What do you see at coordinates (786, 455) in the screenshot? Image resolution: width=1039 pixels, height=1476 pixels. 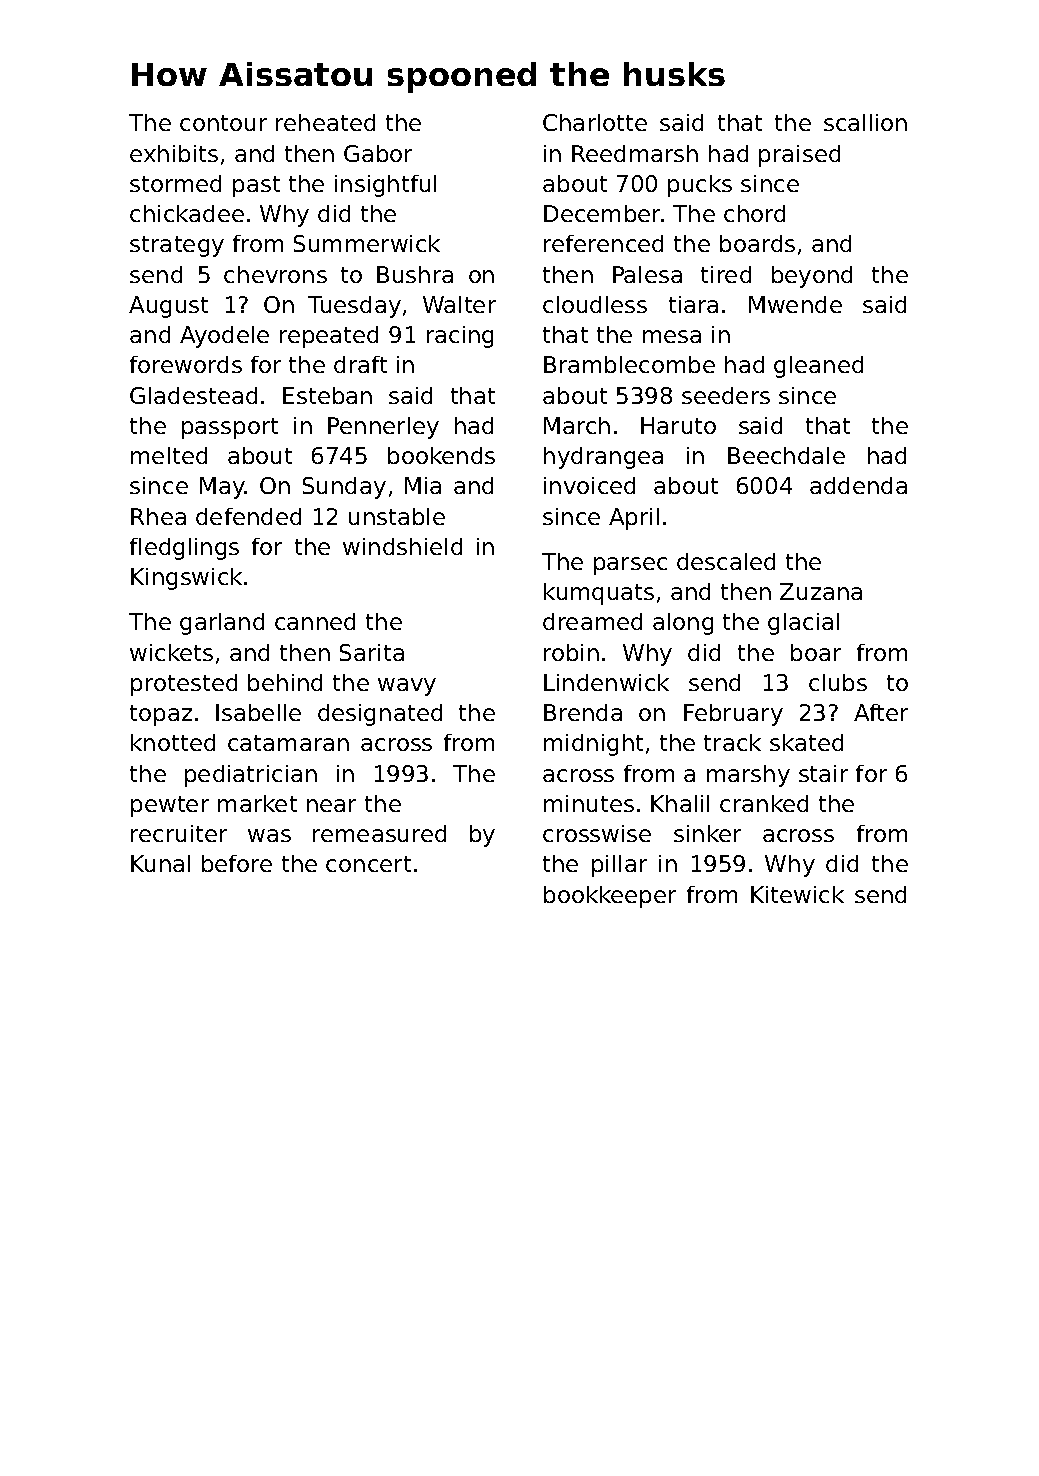 I see `Beechdale` at bounding box center [786, 455].
